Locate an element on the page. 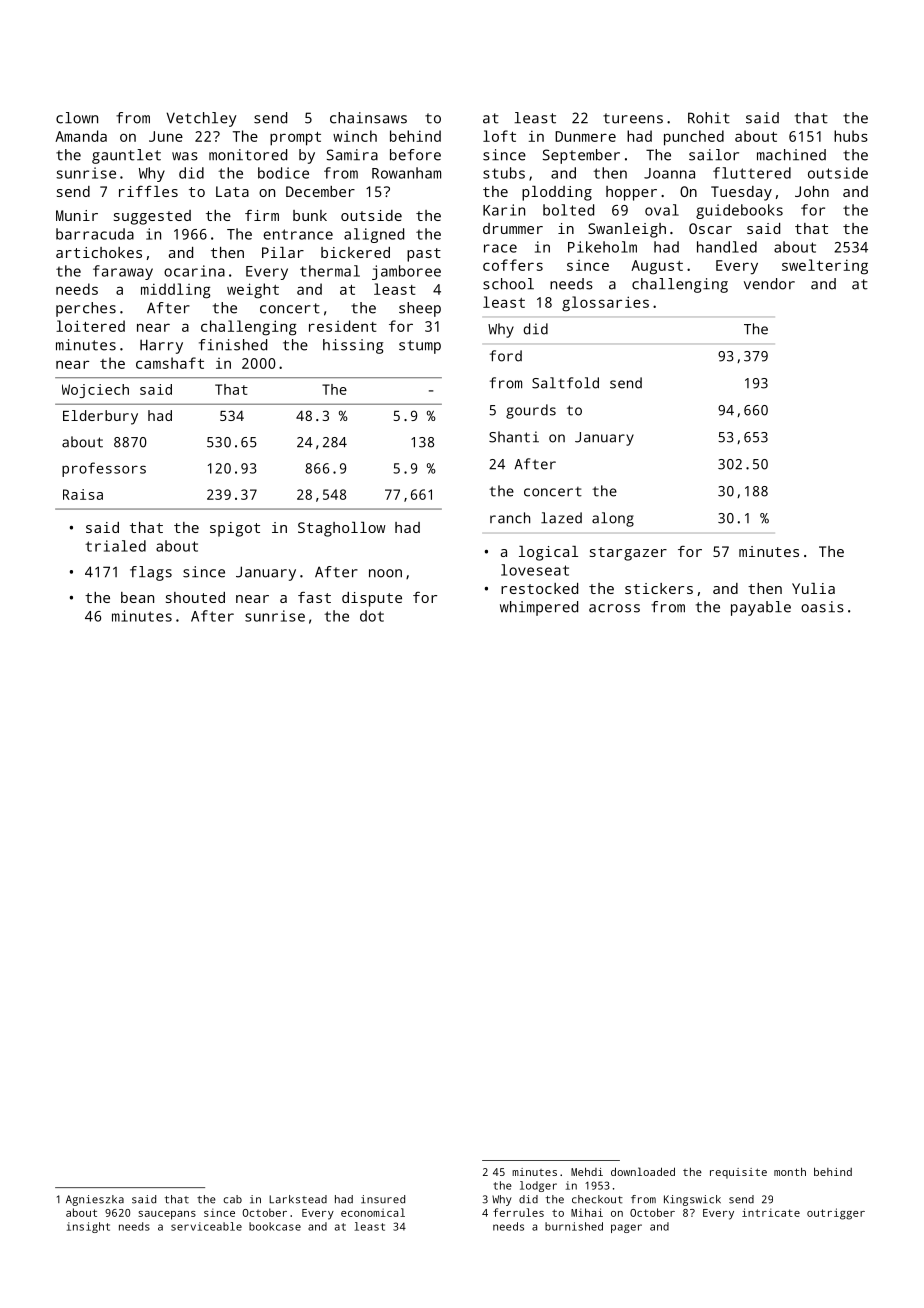 The width and height of the image is (924, 1308). payable is located at coordinates (761, 608).
